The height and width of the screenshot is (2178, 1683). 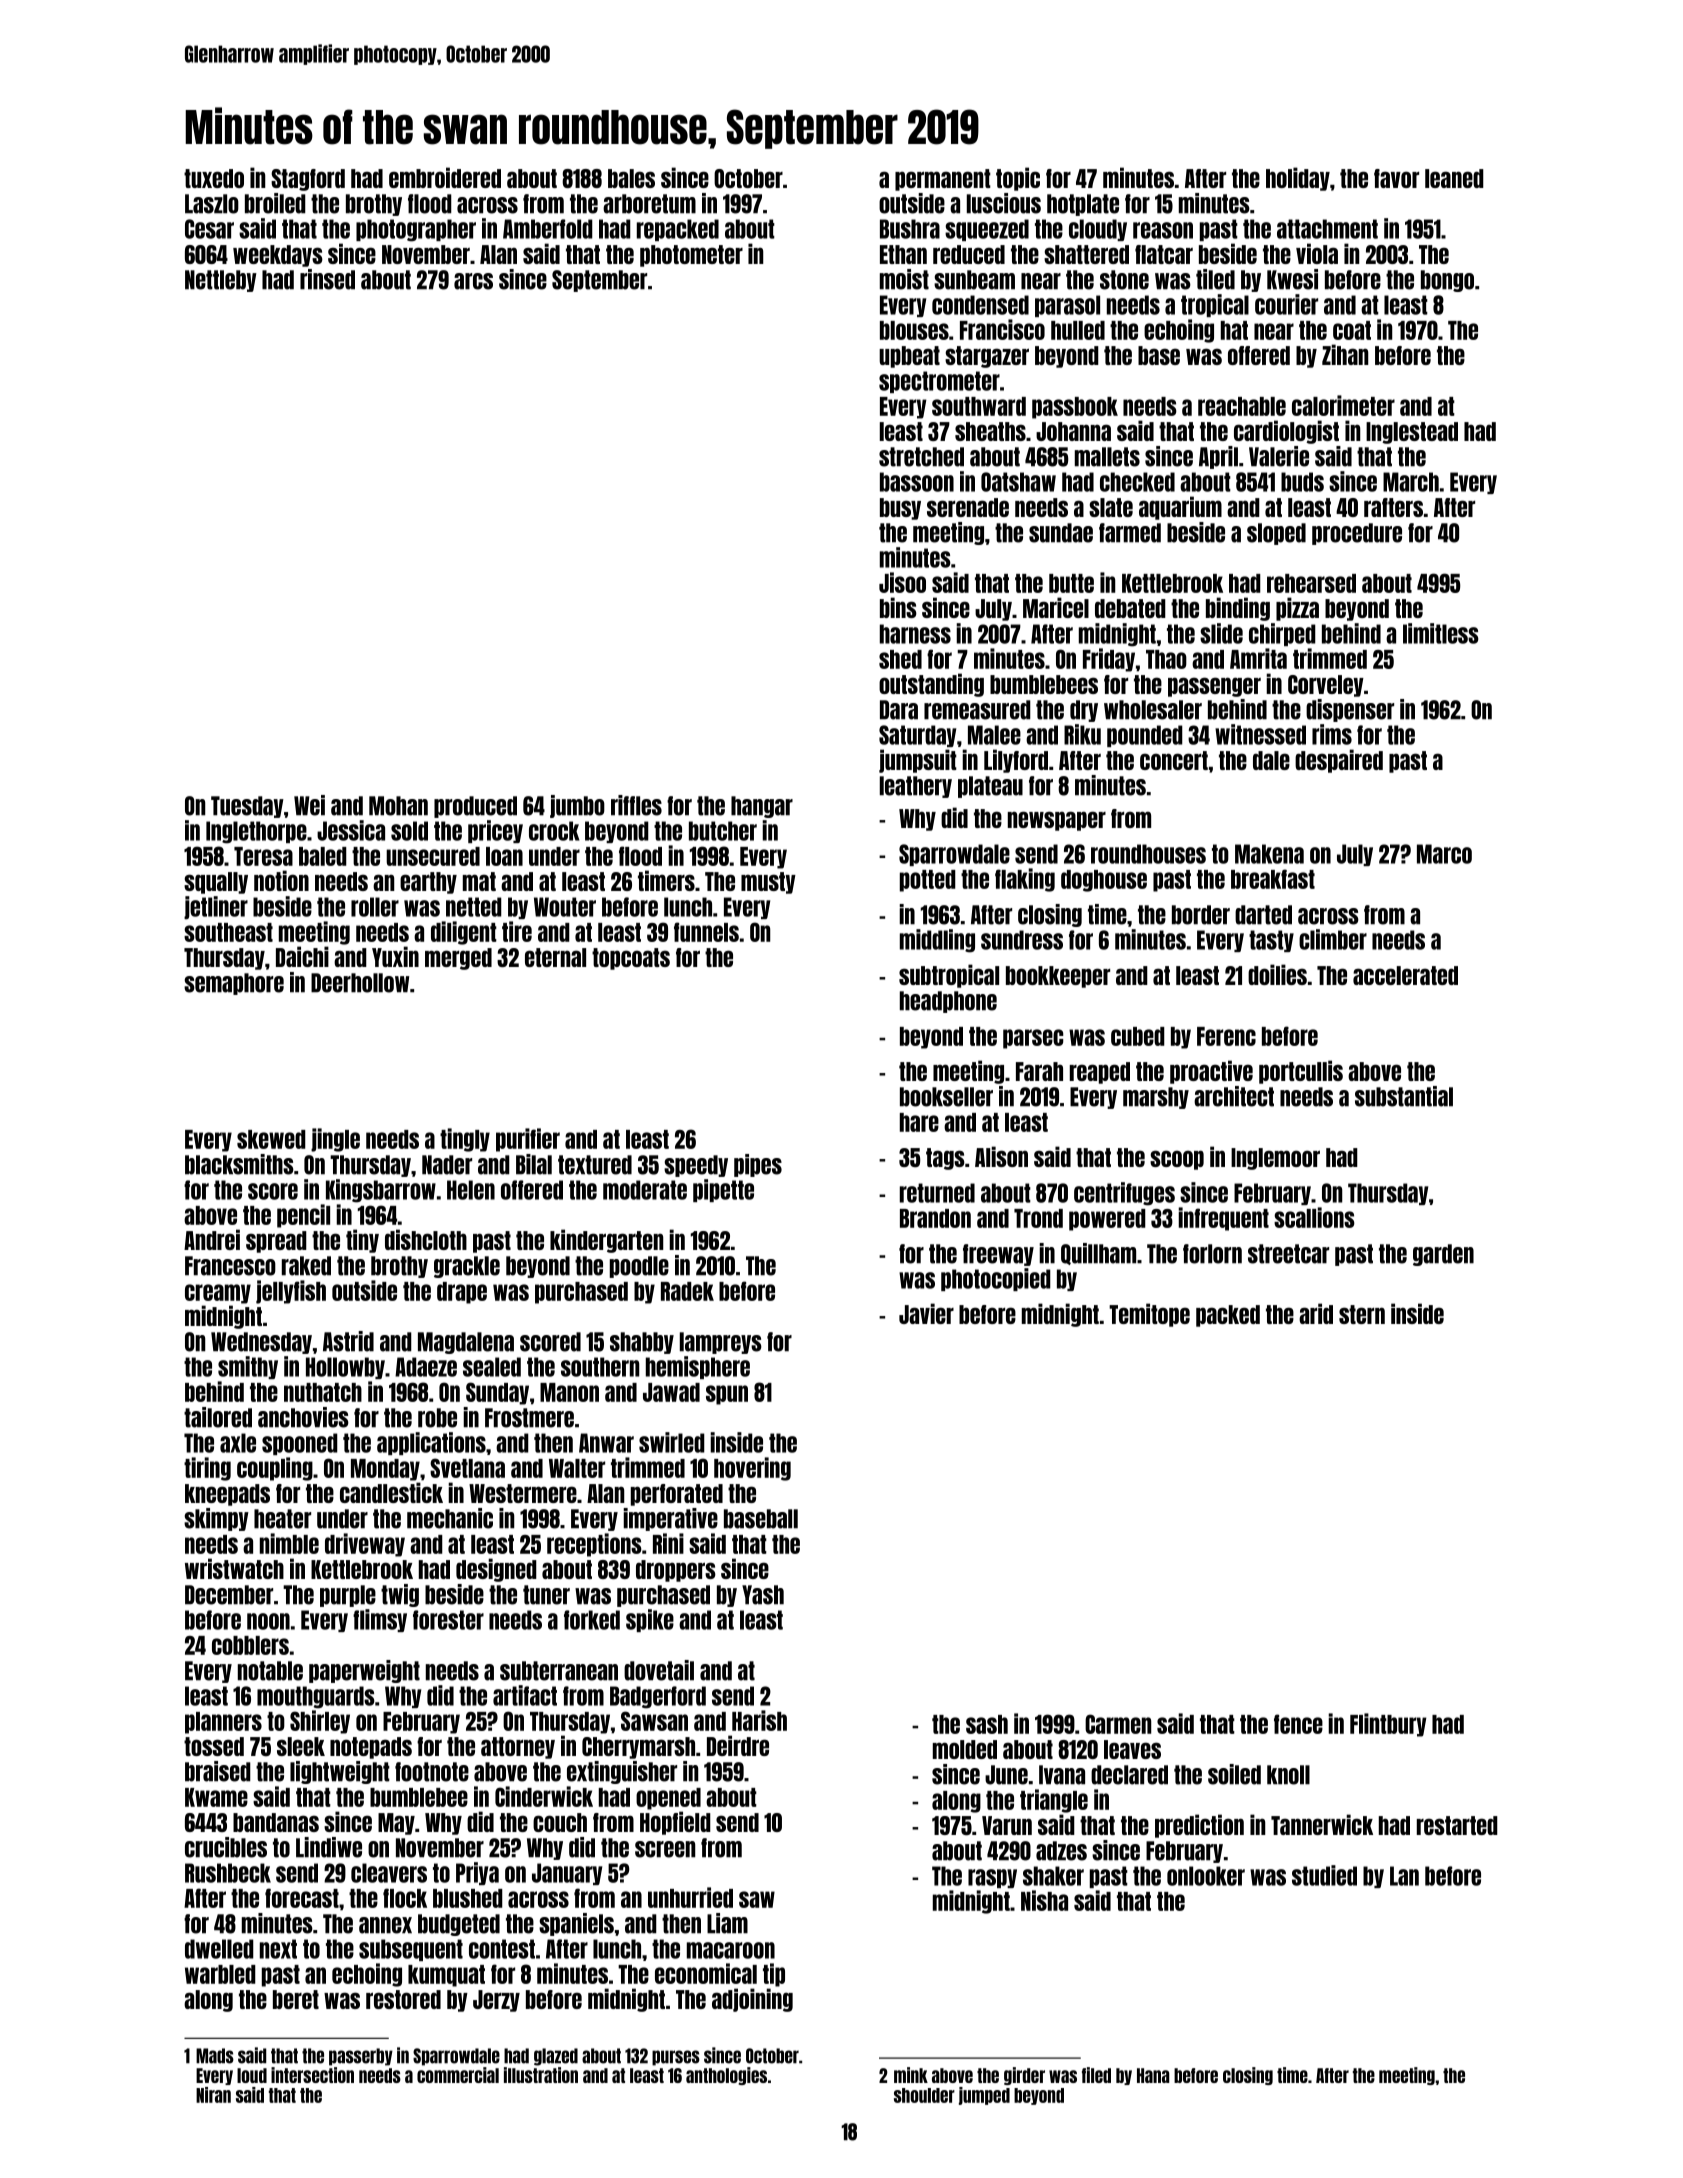 I want to click on sheaths, so click(x=990, y=431).
